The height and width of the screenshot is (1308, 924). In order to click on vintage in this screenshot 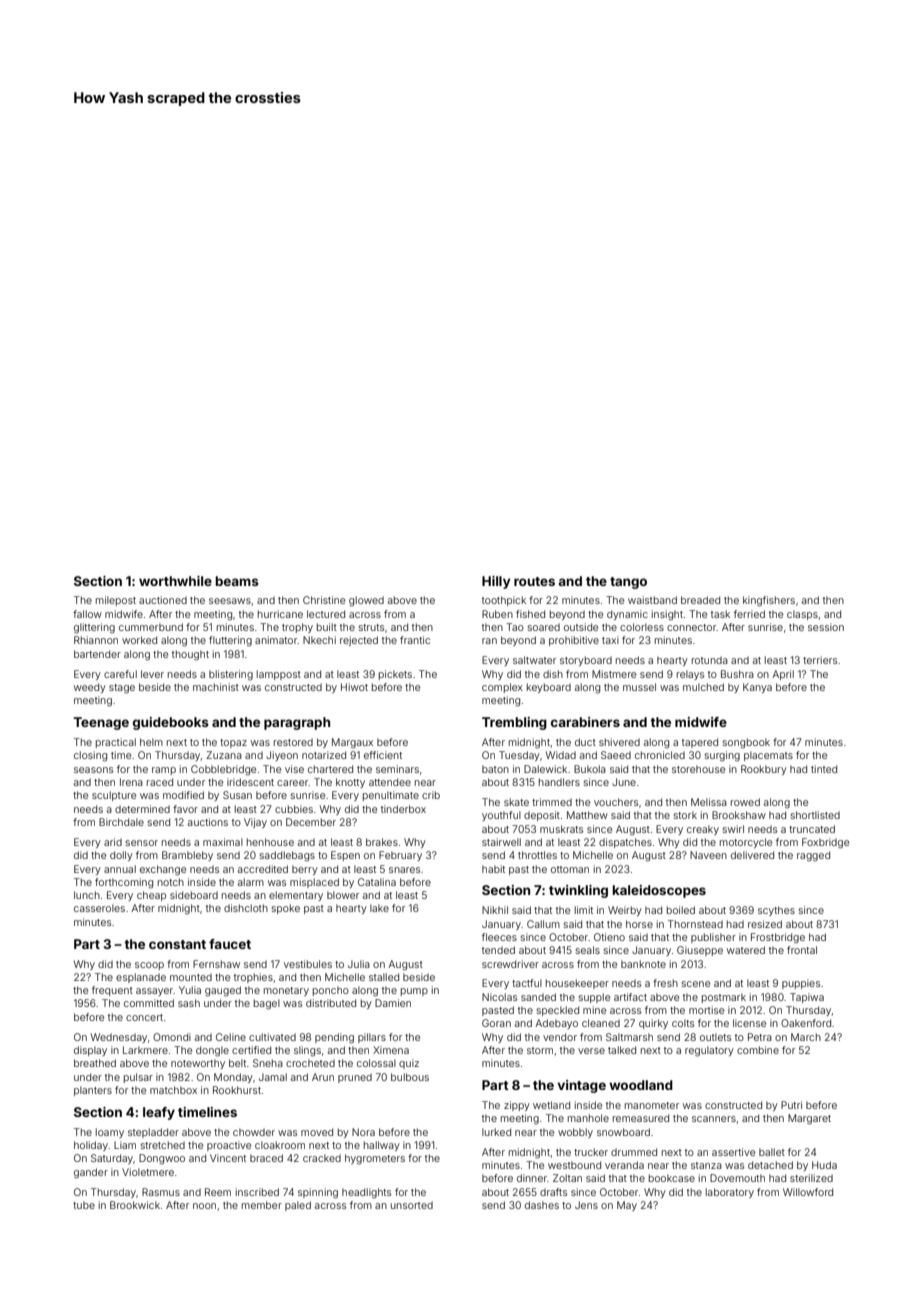, I will do `click(581, 1086)`.
